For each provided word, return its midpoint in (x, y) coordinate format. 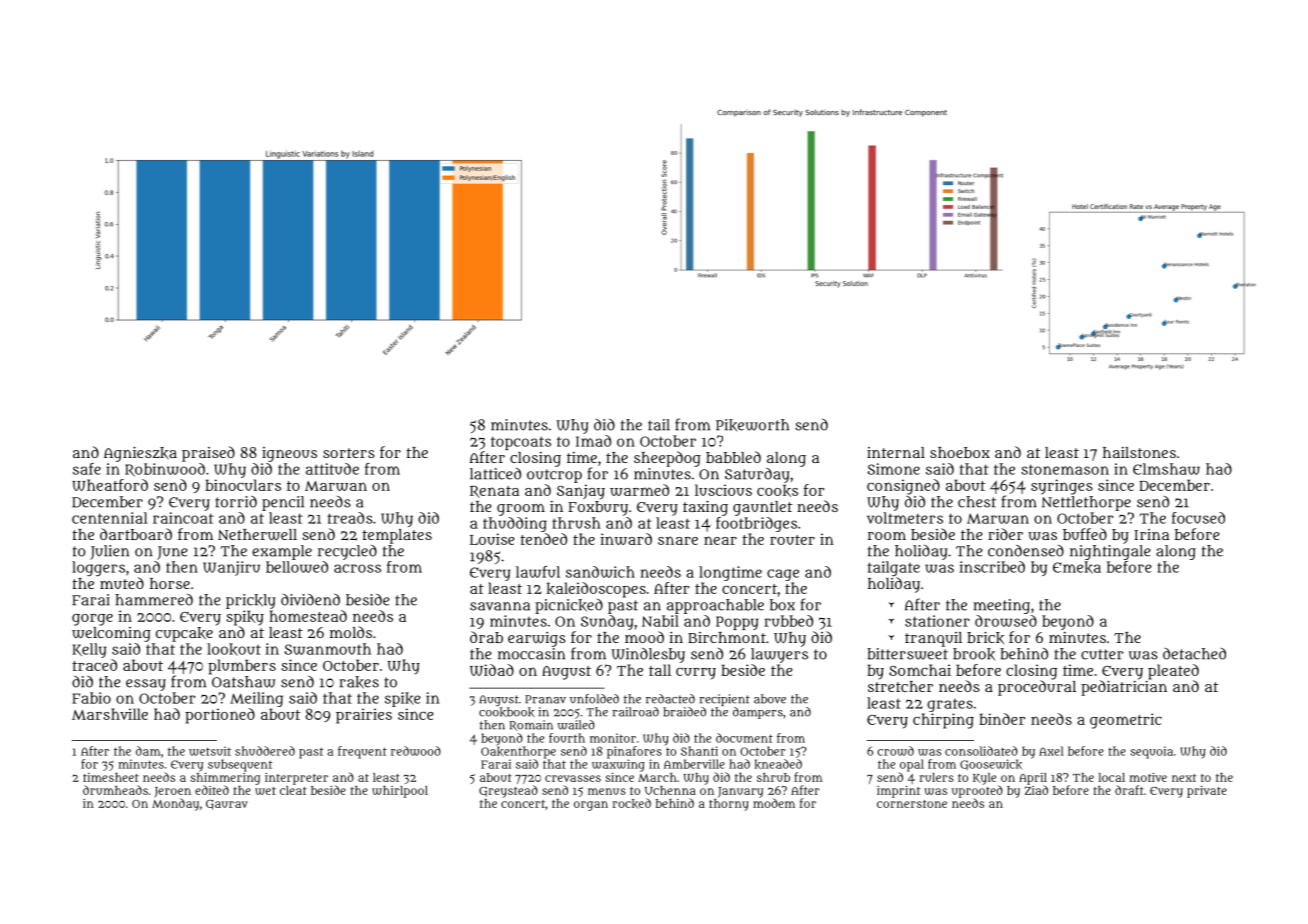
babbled (733, 457)
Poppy (737, 623)
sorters (349, 453)
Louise (492, 539)
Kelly (89, 650)
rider (1005, 534)
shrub (773, 777)
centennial (110, 518)
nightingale (1110, 552)
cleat (293, 790)
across (357, 568)
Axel (1051, 751)
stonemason (1065, 469)
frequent (362, 752)
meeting (1001, 606)
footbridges (756, 524)
